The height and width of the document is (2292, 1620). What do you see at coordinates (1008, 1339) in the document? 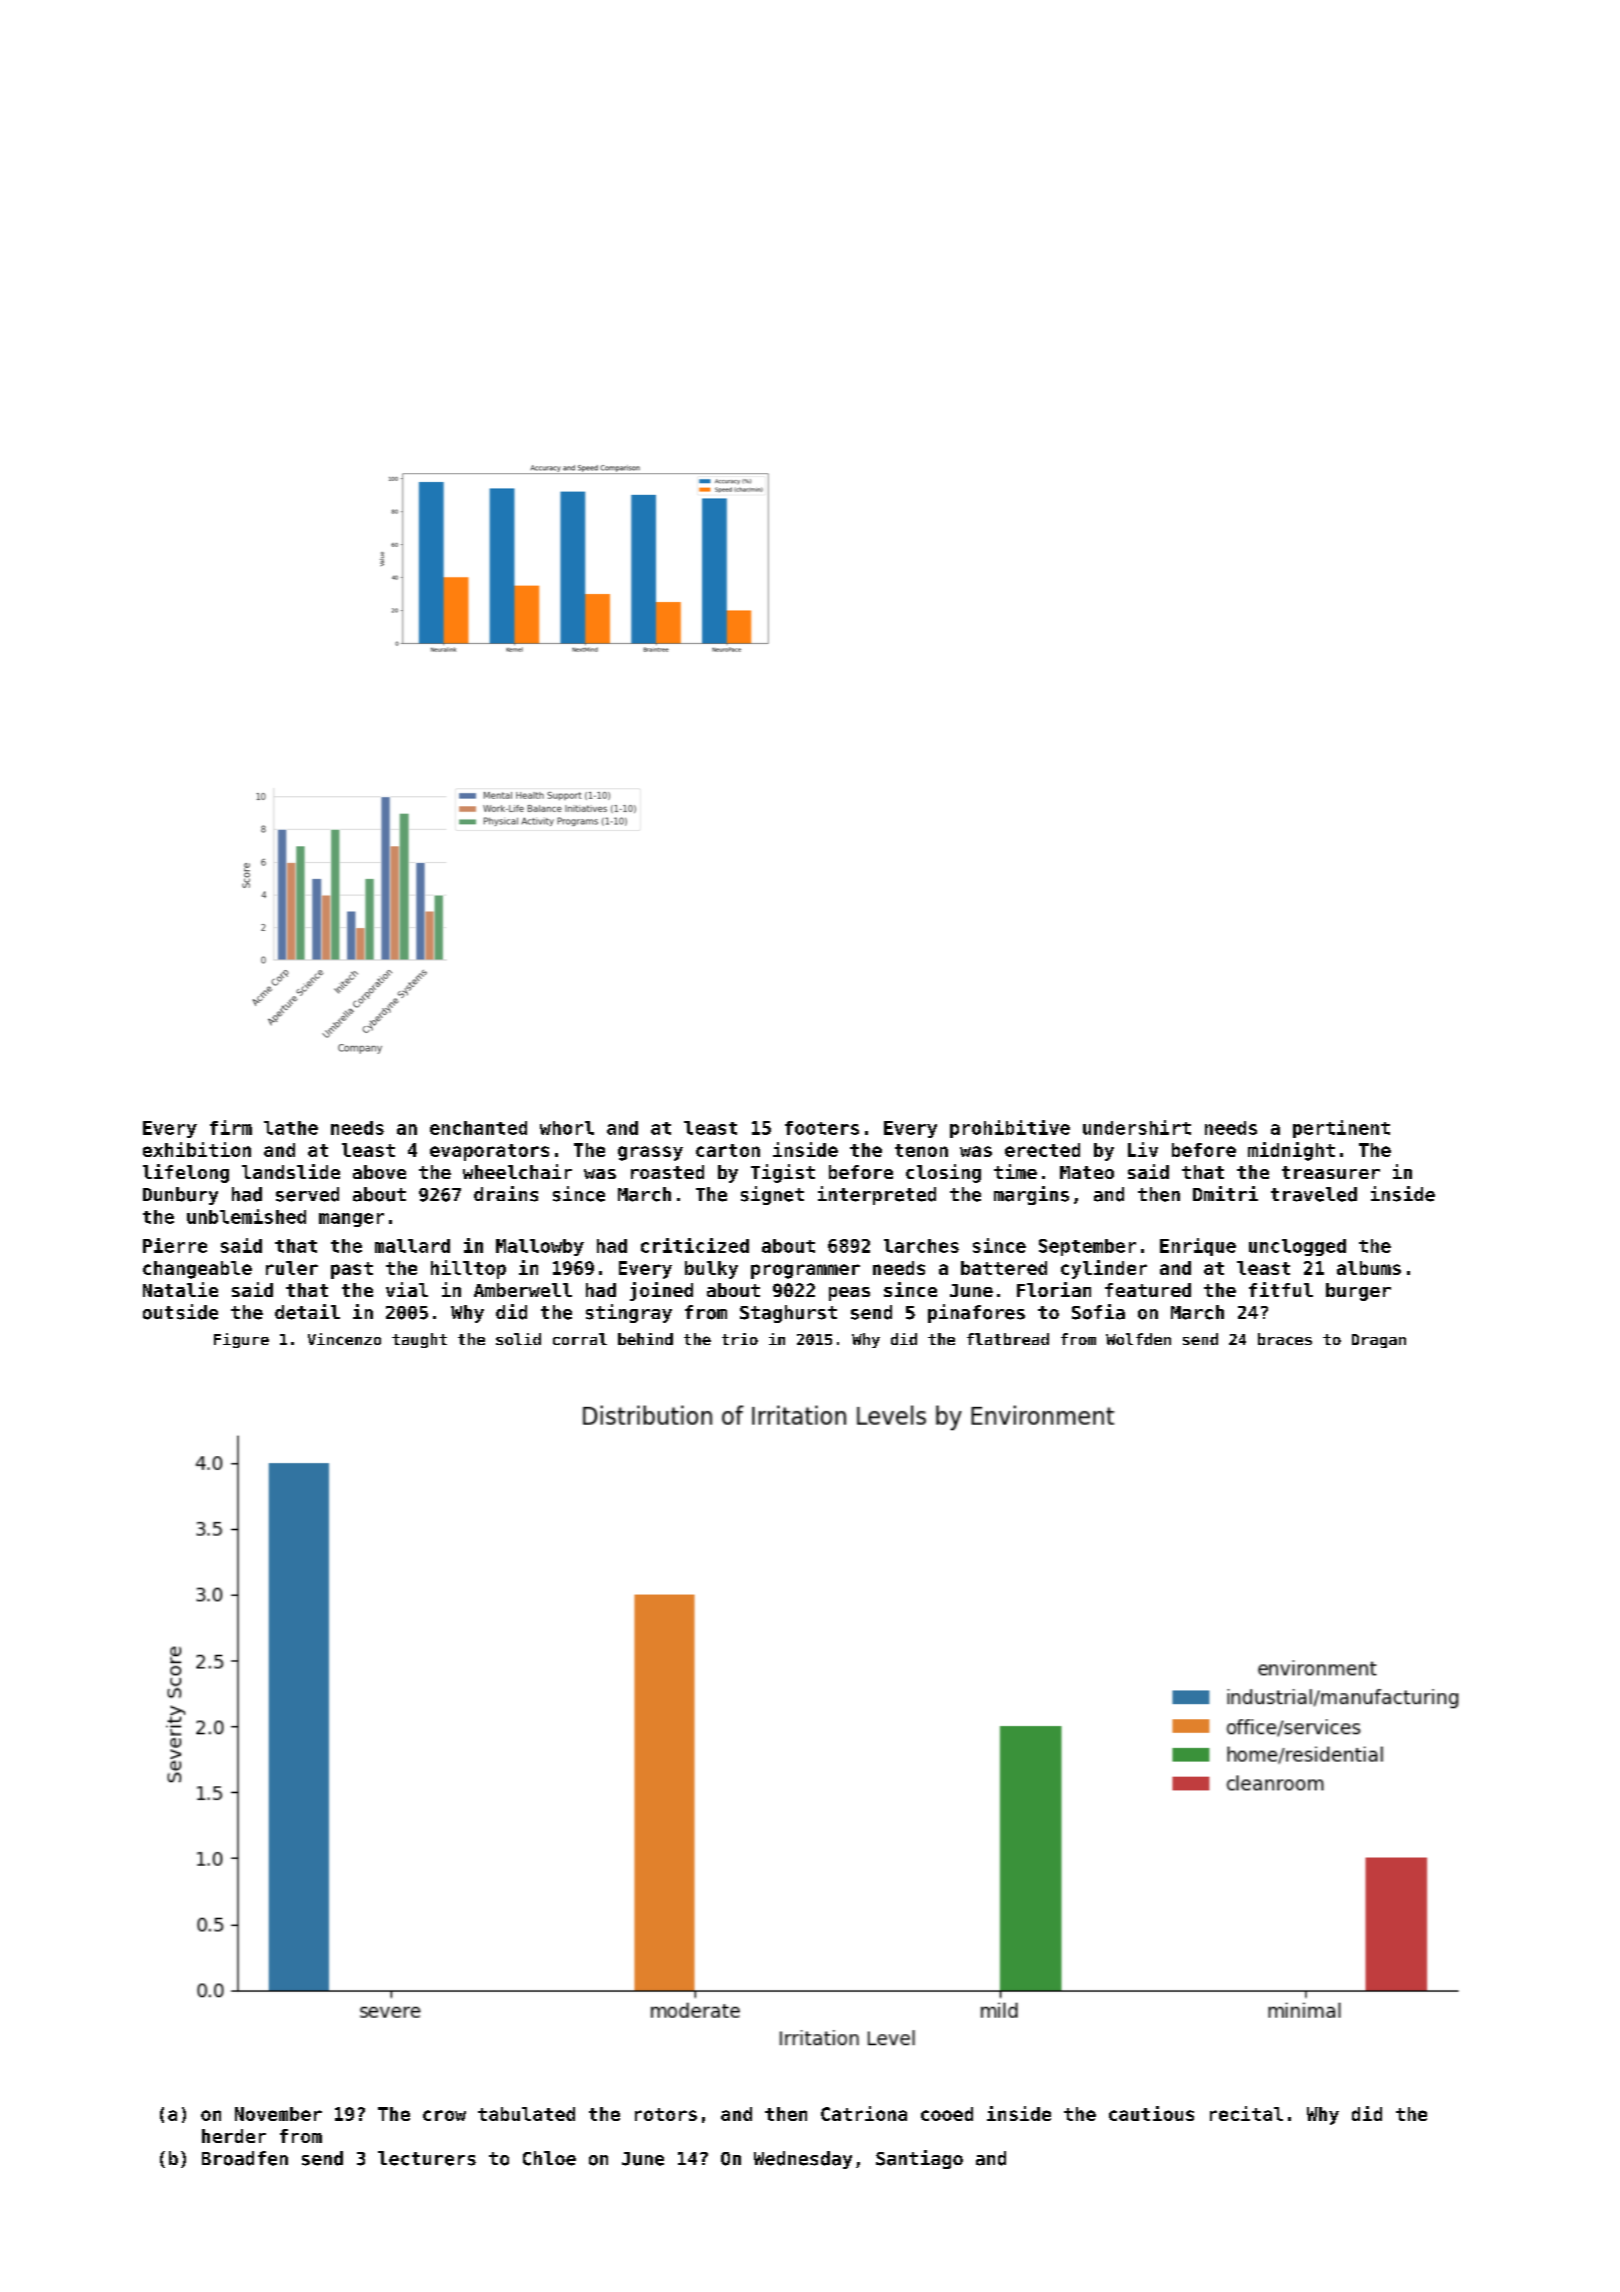
I see `flatbread` at bounding box center [1008, 1339].
